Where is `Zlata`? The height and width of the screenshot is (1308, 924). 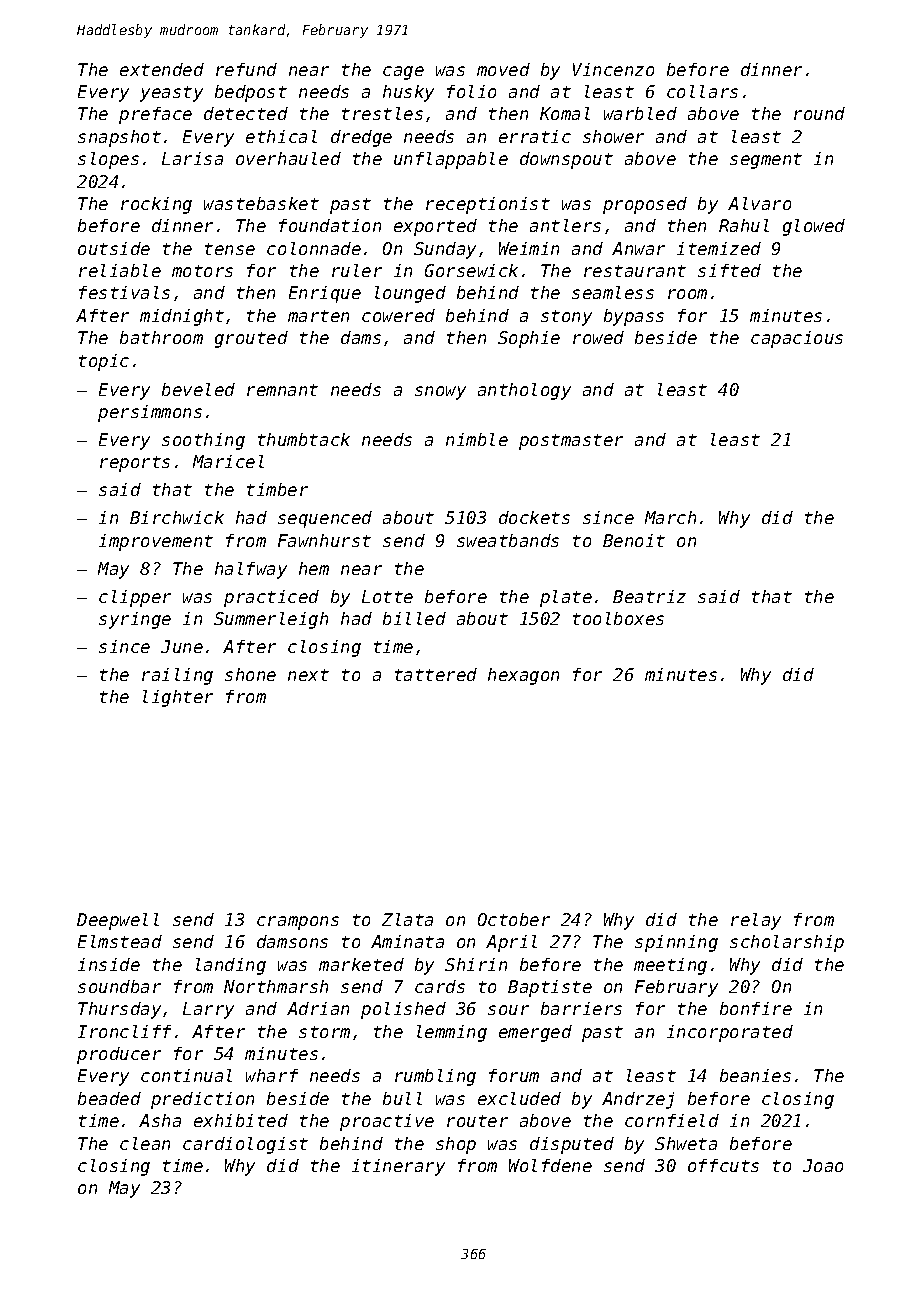 Zlata is located at coordinates (407, 919).
